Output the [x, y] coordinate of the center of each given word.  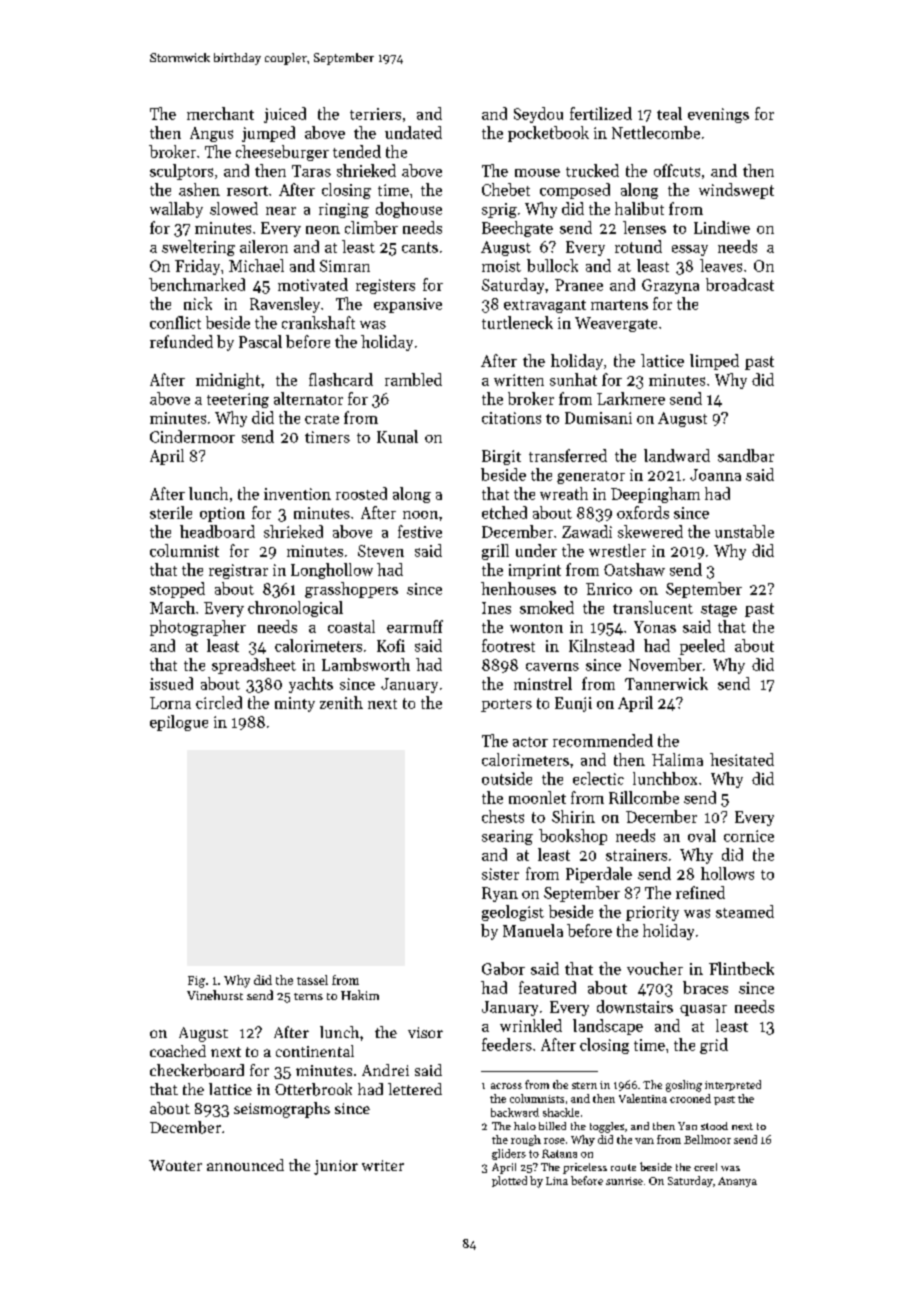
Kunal [397, 436]
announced [245, 1165]
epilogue [179, 723]
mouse [537, 173]
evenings [718, 115]
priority [652, 913]
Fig [196, 982]
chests [503, 816]
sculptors [181, 172]
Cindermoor [192, 436]
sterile [171, 512]
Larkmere [631, 398]
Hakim [360, 995]
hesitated [742, 759]
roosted [361, 493]
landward [677, 455]
